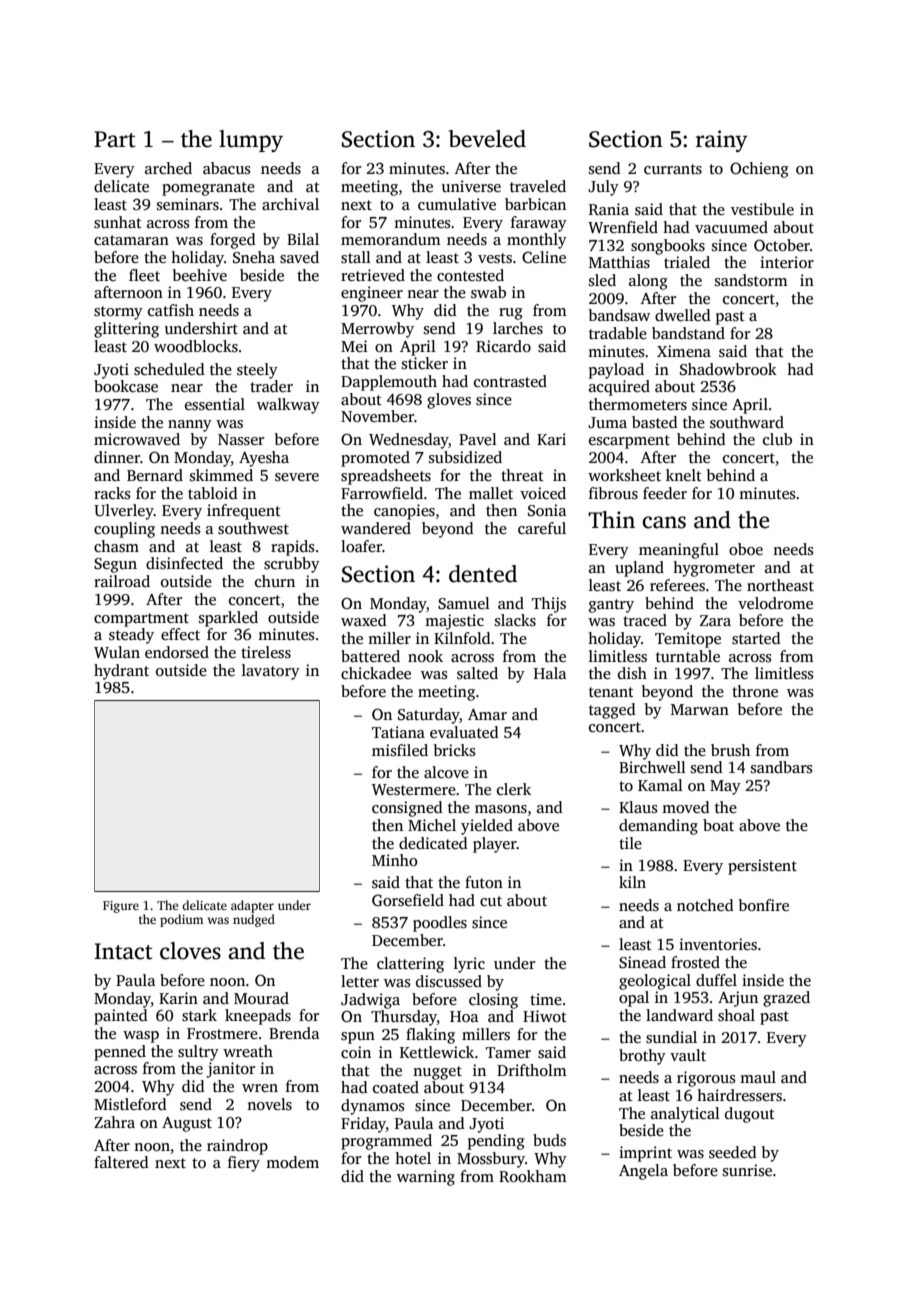 This screenshot has width=908, height=1316. Describe the element at coordinates (780, 585) in the screenshot. I see `northeast` at that location.
